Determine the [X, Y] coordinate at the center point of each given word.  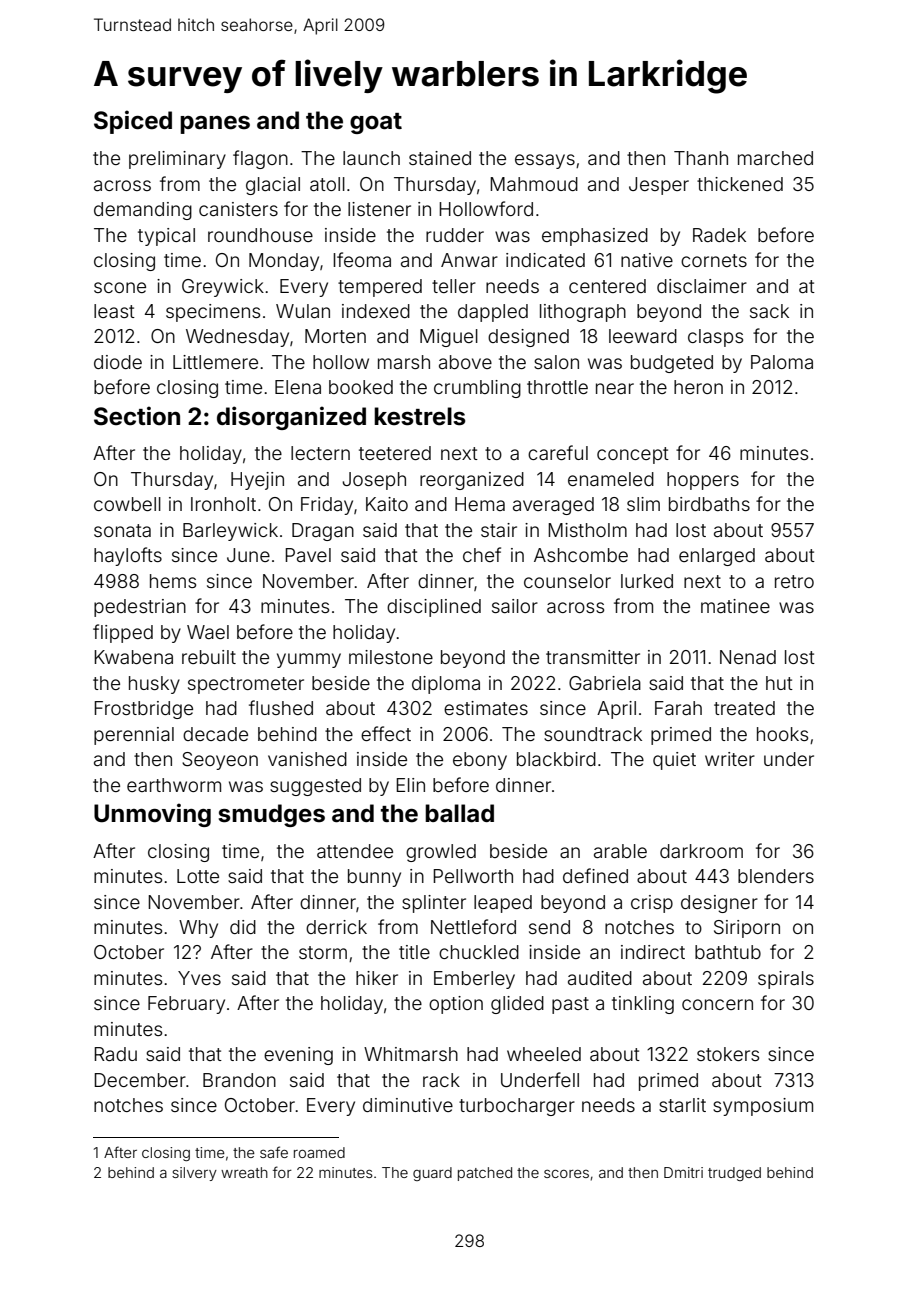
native [647, 260]
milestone [391, 657]
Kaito [387, 504]
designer [719, 904]
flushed [281, 707]
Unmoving [152, 815]
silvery [194, 1174]
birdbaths [709, 504]
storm [323, 952]
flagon [260, 159]
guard [432, 1174]
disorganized [291, 418]
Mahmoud [534, 184]
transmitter [593, 657]
